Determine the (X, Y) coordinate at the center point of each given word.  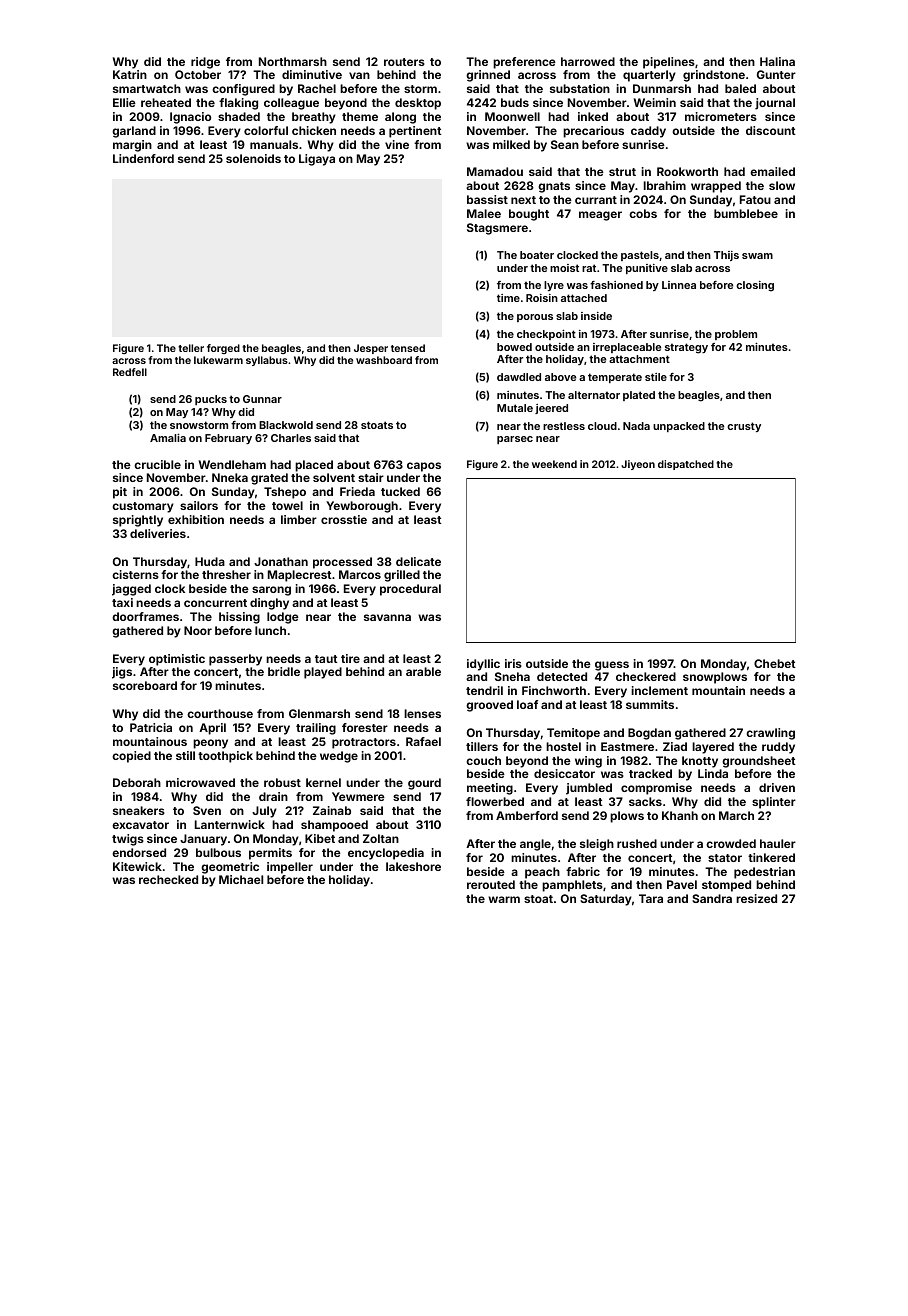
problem (736, 335)
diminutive (312, 74)
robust (282, 782)
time (508, 298)
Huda (210, 561)
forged (223, 349)
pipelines (669, 63)
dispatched (686, 465)
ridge (205, 63)
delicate (418, 561)
